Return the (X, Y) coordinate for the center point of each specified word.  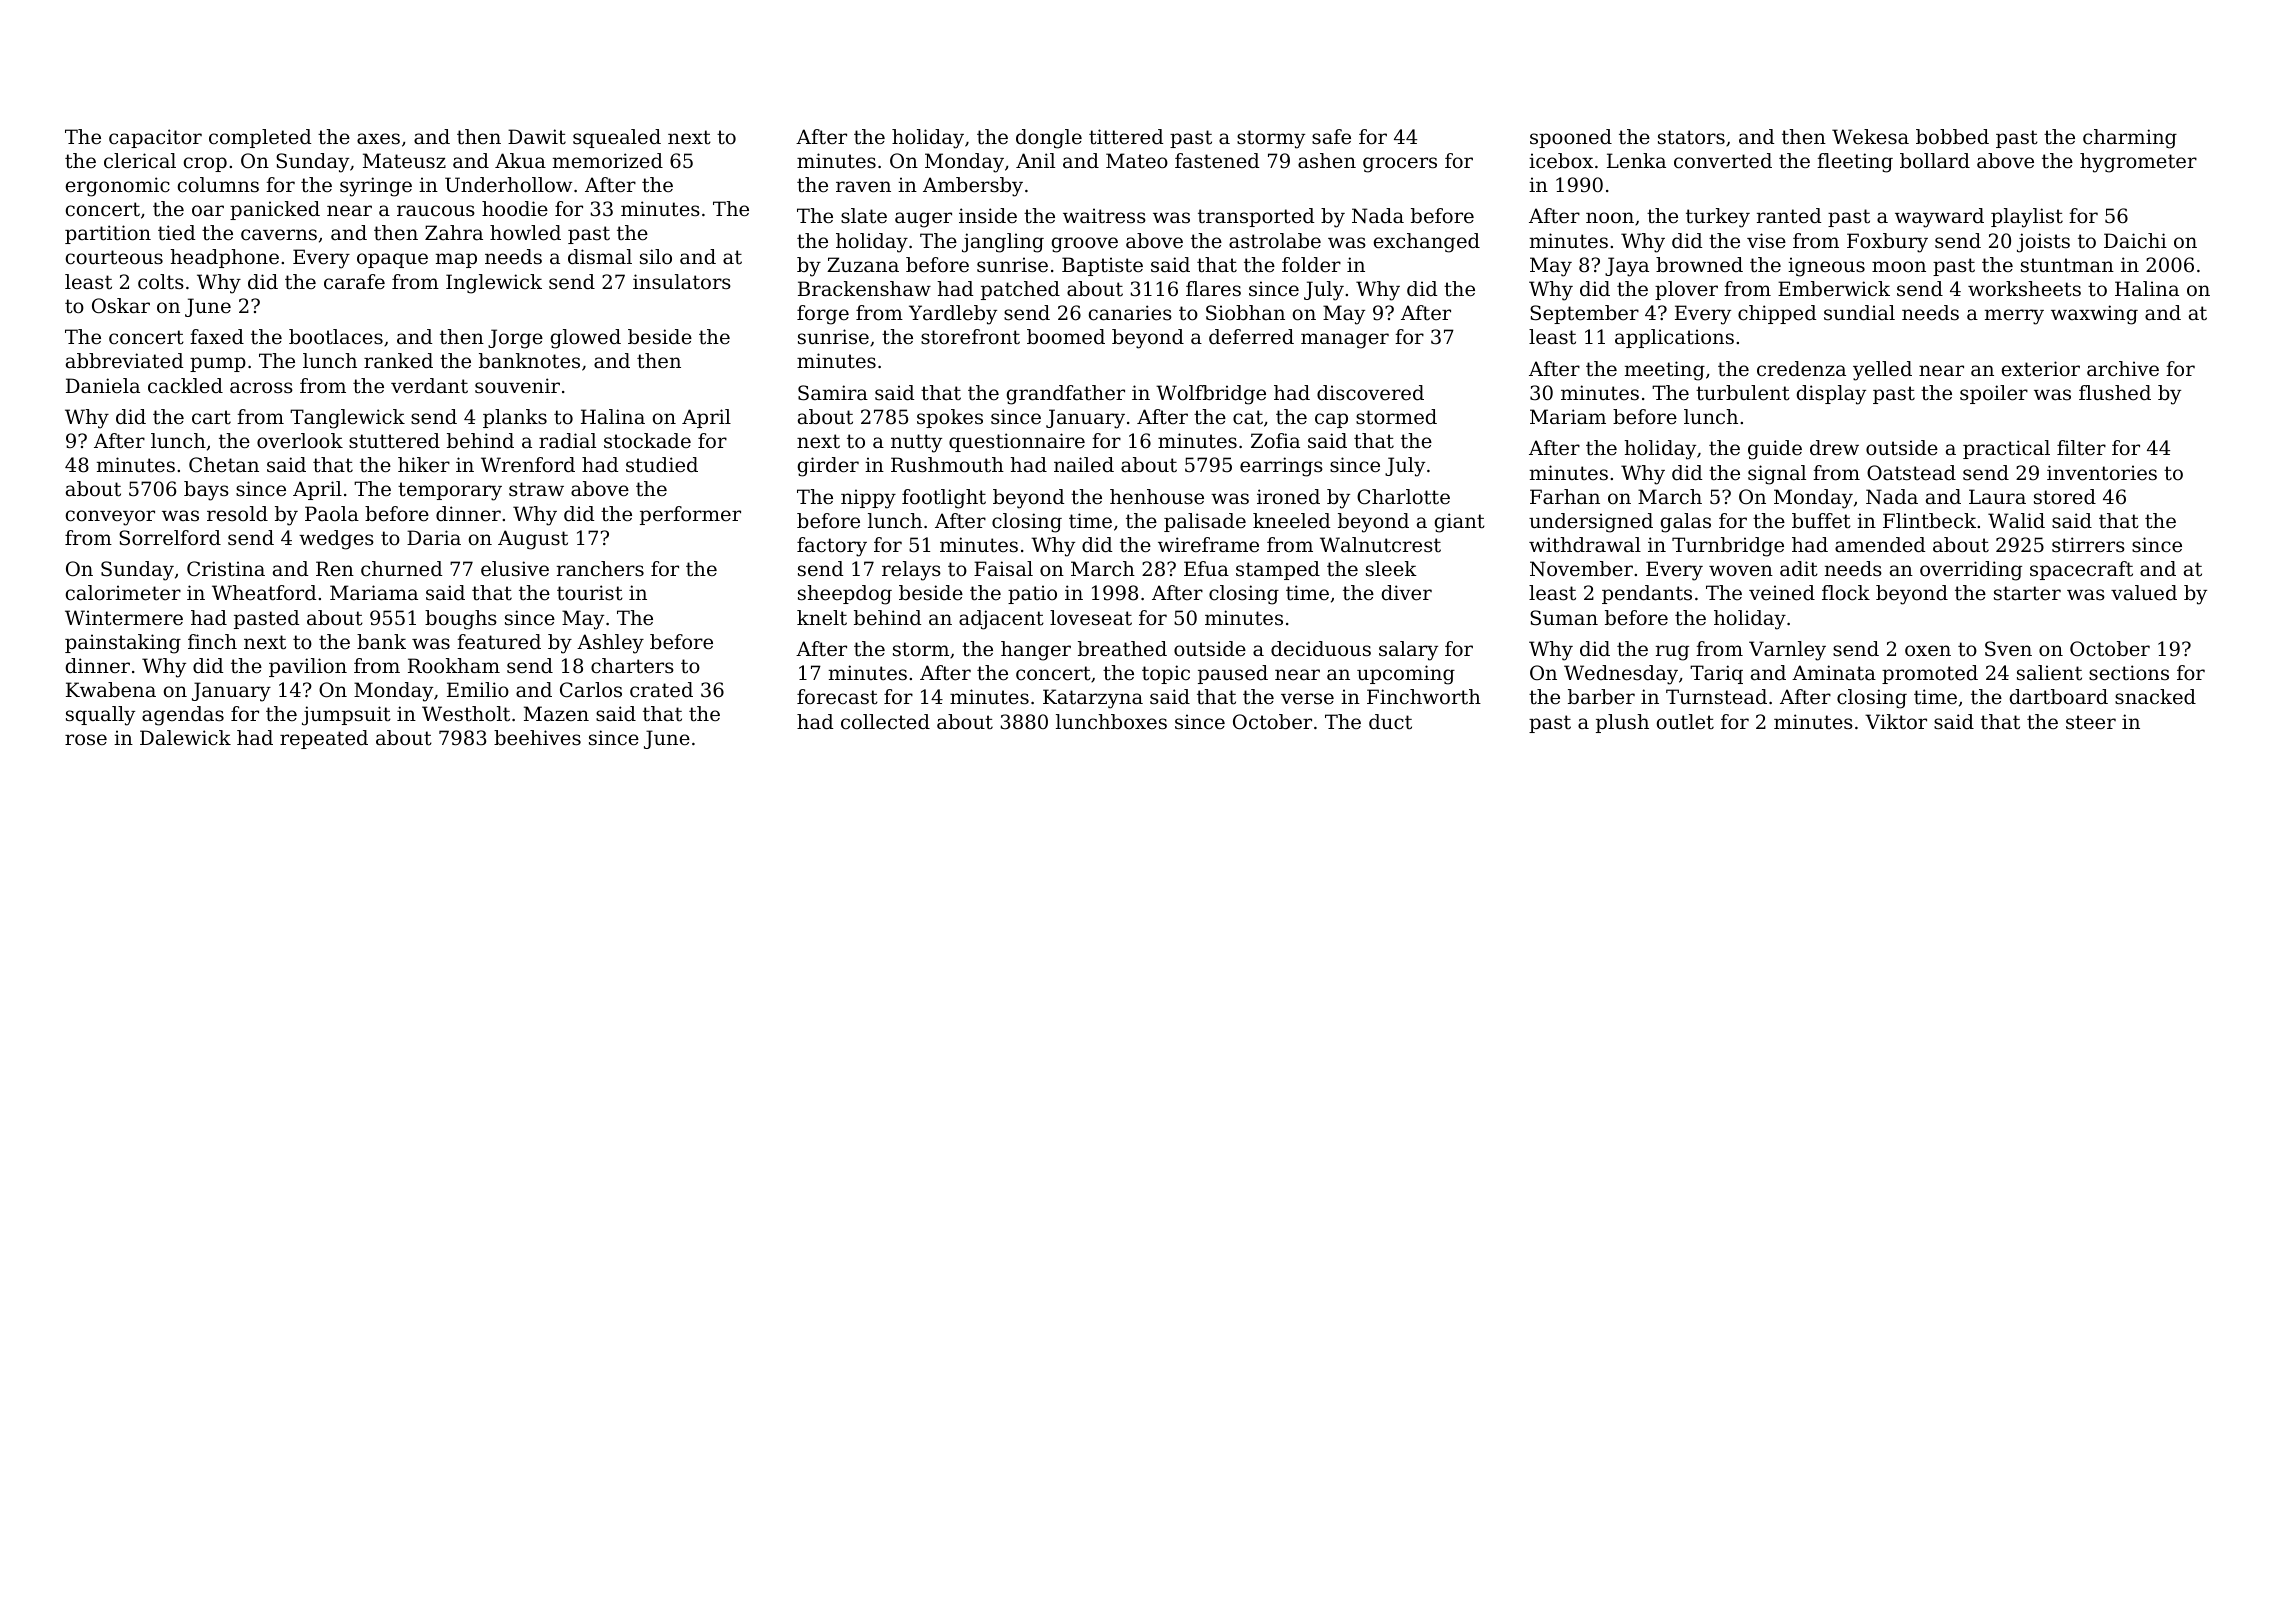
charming (2130, 139)
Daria (434, 538)
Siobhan (1245, 313)
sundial (1859, 313)
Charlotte (1403, 497)
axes (378, 139)
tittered (1126, 137)
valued (2144, 593)
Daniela (103, 385)
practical (2006, 449)
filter (2081, 447)
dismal (600, 257)
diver (1407, 593)
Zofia (1275, 441)
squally (100, 716)
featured (499, 642)
